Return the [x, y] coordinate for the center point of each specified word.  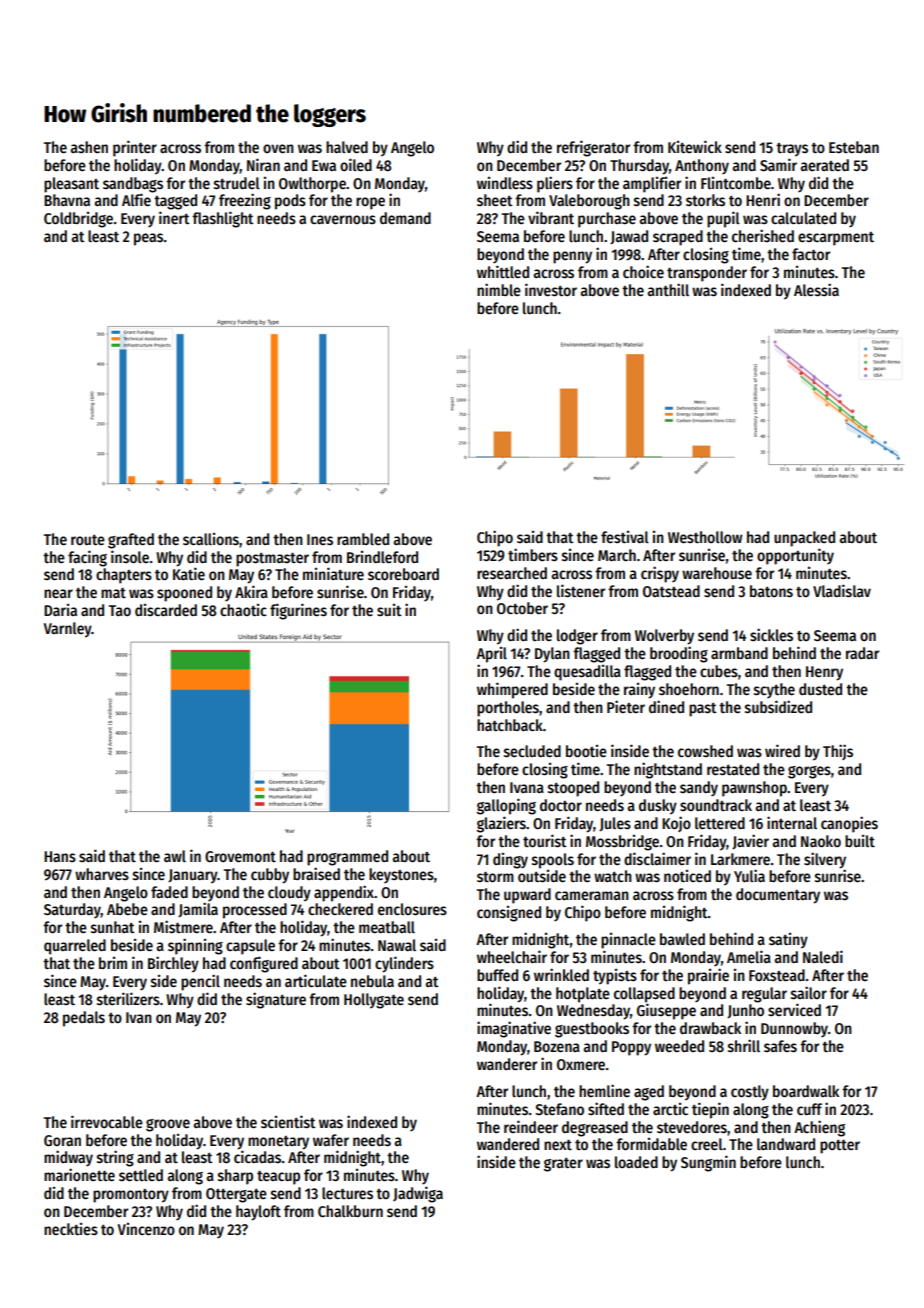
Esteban [854, 147]
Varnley [68, 630]
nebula [372, 981]
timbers [533, 554]
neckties [71, 1229]
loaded [636, 1162]
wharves [102, 874]
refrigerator [593, 148]
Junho [745, 1011]
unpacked [804, 539]
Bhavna [67, 200]
